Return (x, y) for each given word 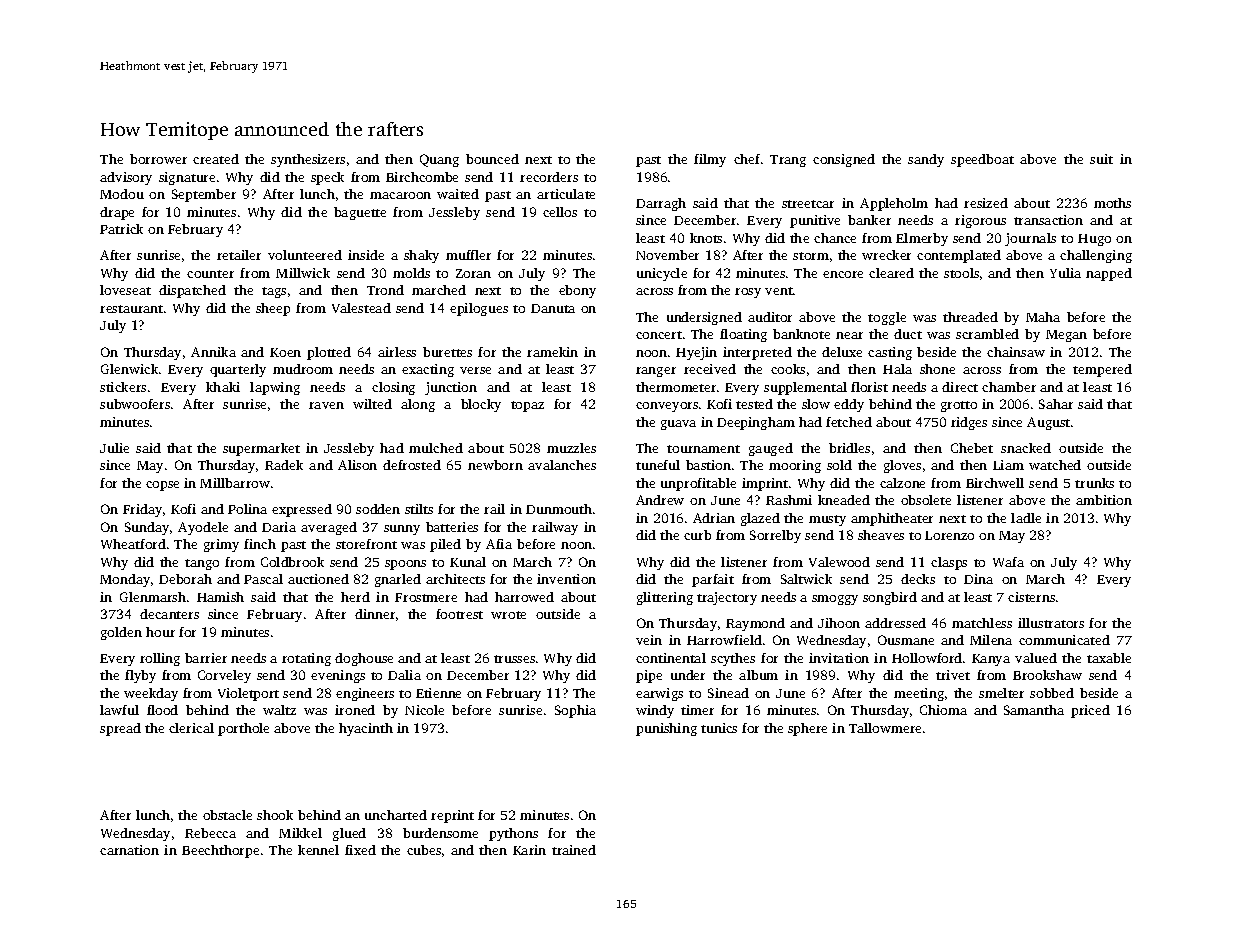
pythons (513, 834)
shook (275, 815)
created (216, 159)
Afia (499, 544)
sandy (926, 160)
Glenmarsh (153, 597)
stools (961, 273)
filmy (710, 160)
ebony (577, 291)
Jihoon (839, 623)
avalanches (562, 465)
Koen (285, 352)
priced (1090, 711)
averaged (329, 528)
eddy (849, 405)
